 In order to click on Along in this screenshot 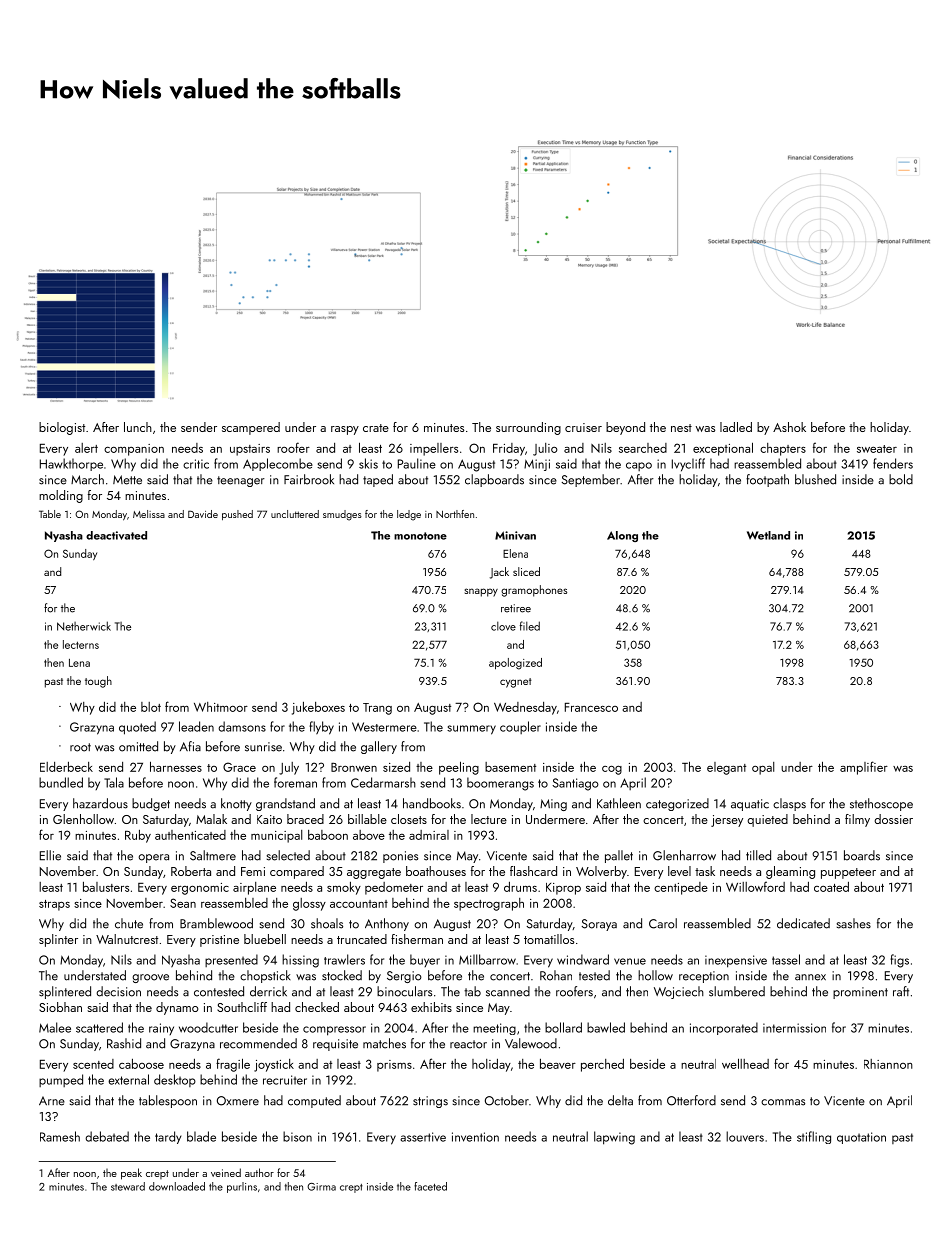, I will do `click(622, 536)`.
